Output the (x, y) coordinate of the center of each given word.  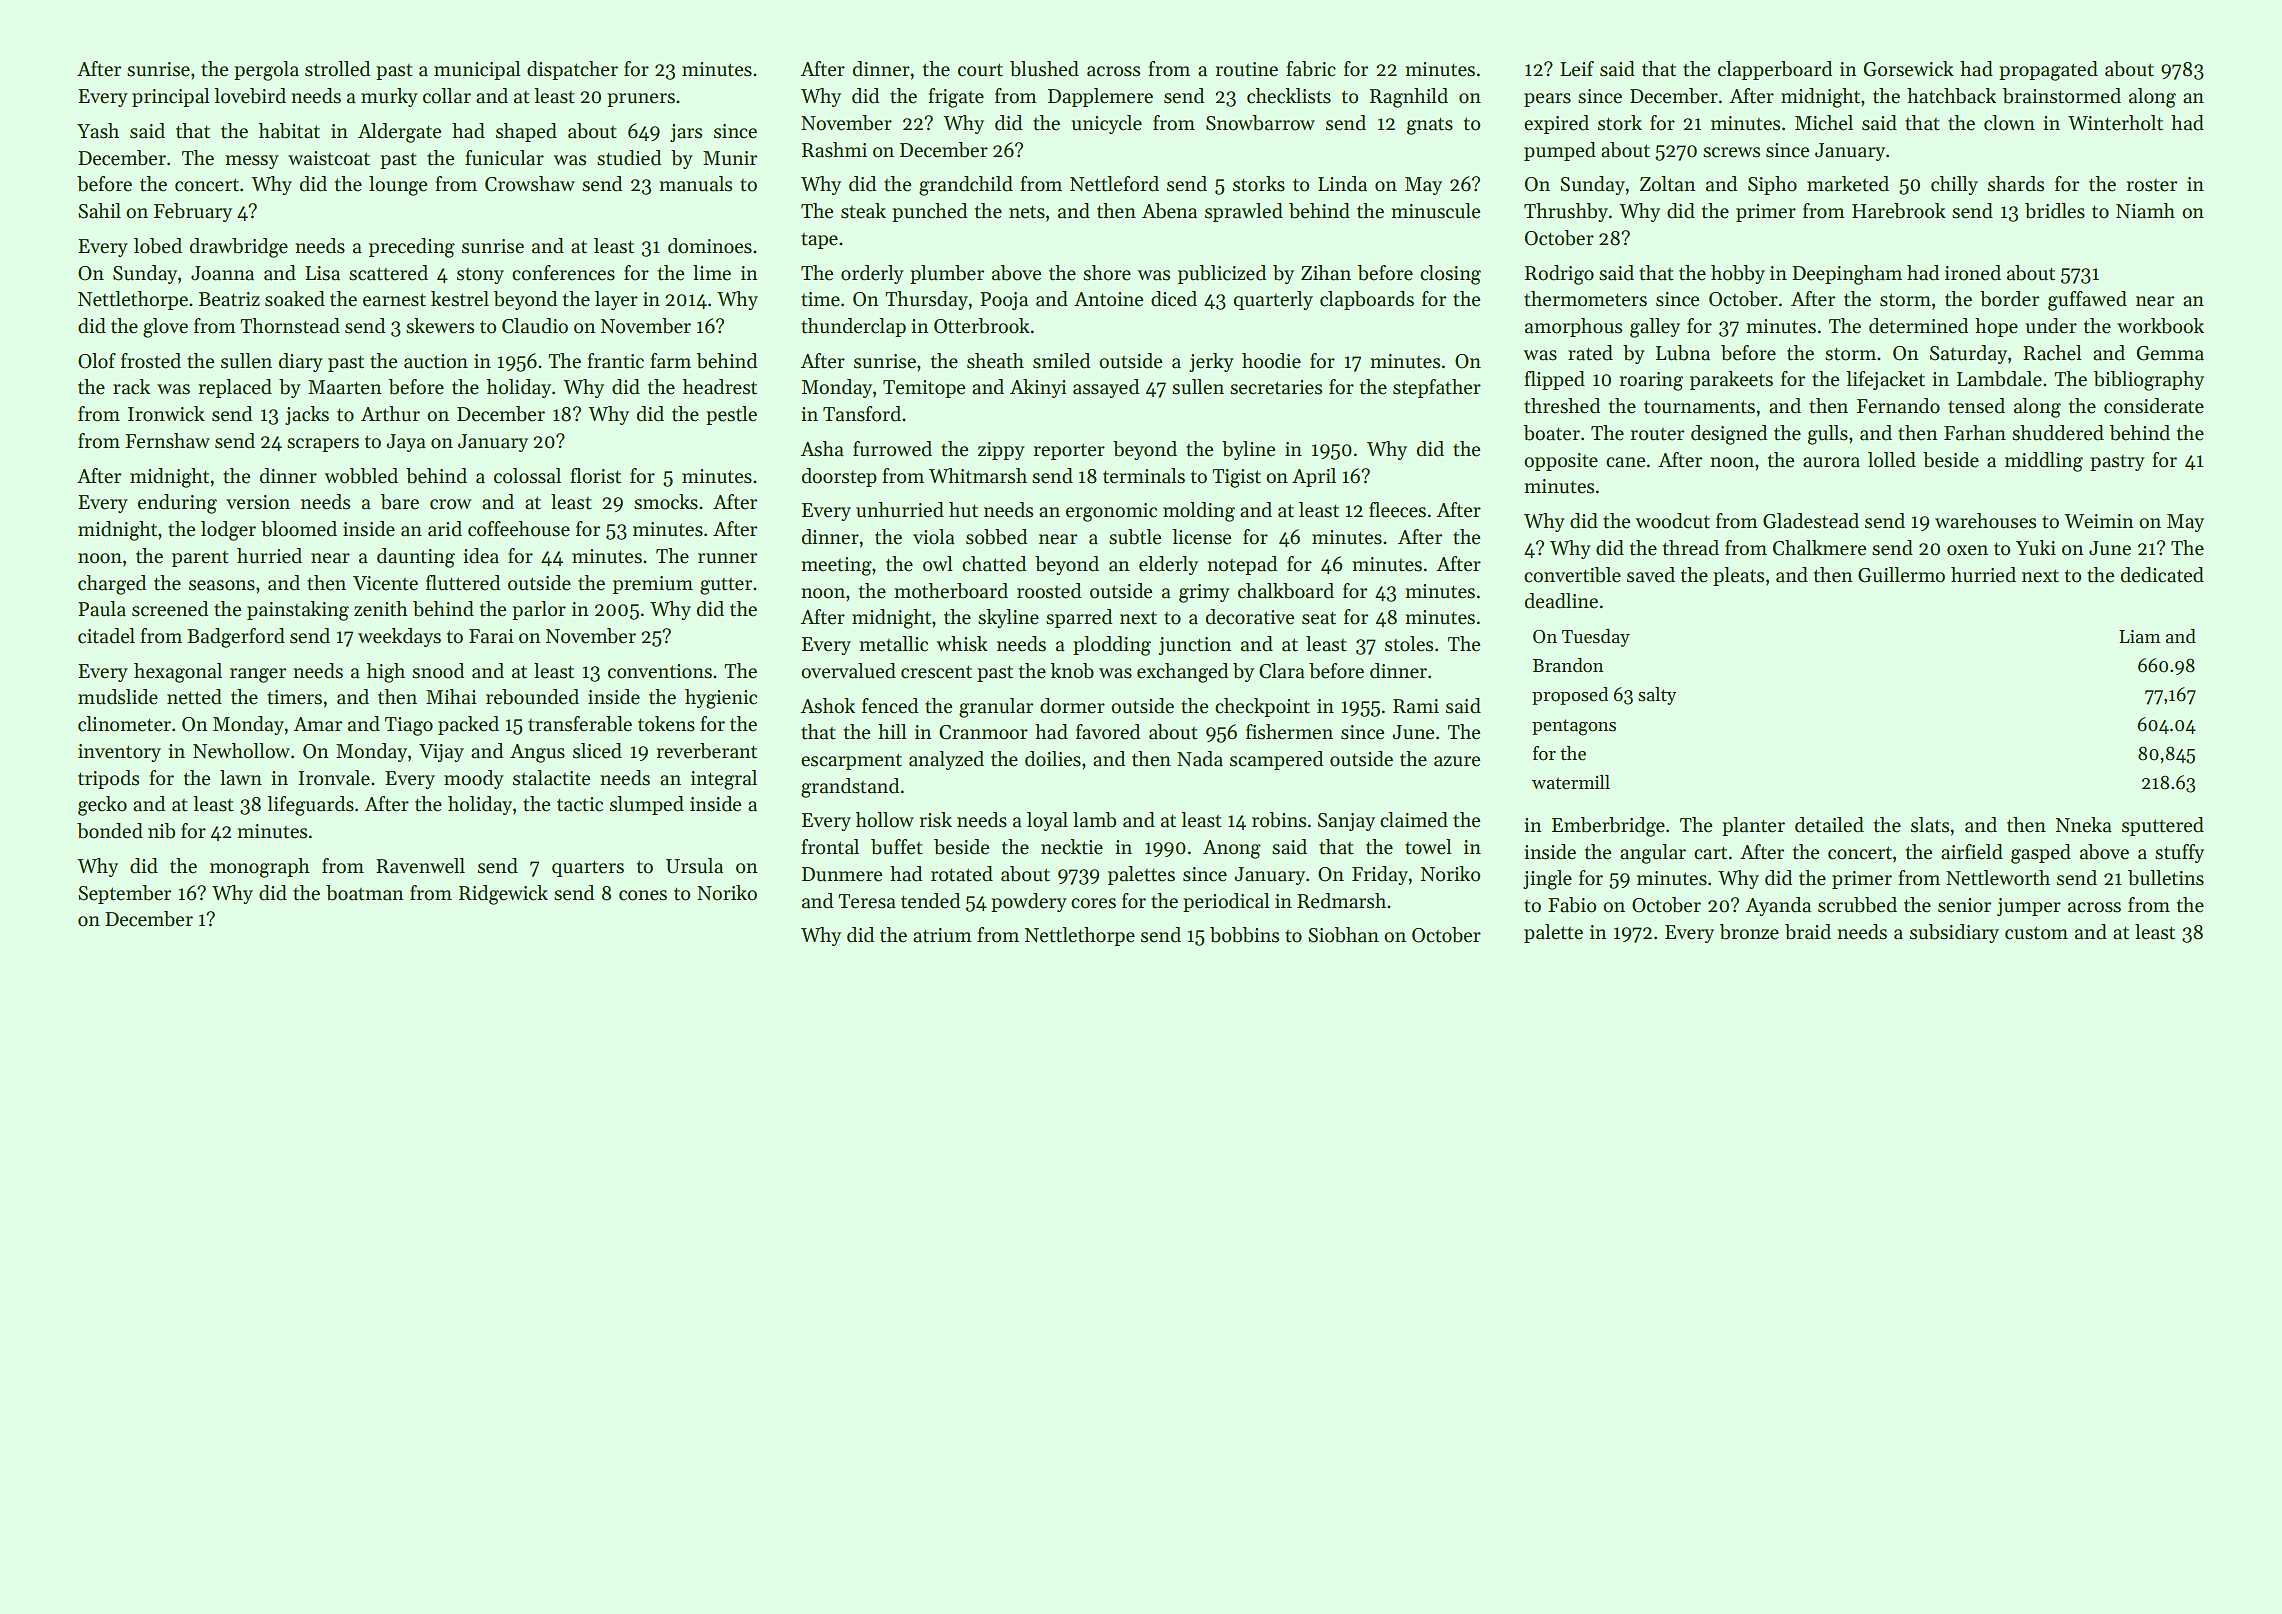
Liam (2140, 637)
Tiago (409, 726)
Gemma (2170, 353)
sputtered (2163, 826)
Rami (1416, 706)
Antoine (1108, 299)
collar (447, 96)
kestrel (460, 299)
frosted (151, 361)
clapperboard (1775, 70)
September (124, 894)
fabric (1311, 69)
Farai (491, 636)
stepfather (1437, 388)
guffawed (2087, 301)
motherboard (951, 591)
